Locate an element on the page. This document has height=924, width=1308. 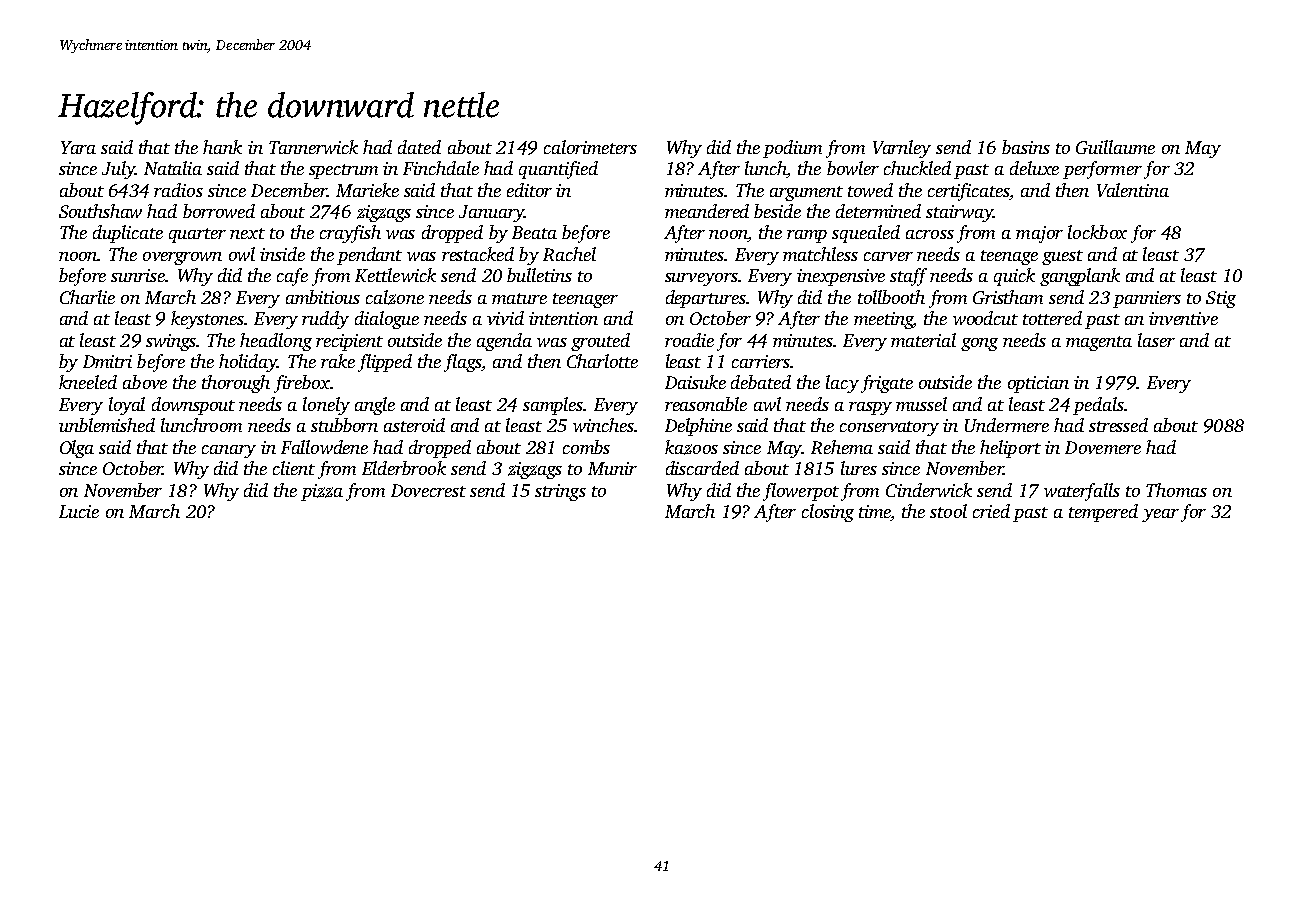
woodcut is located at coordinates (985, 318).
